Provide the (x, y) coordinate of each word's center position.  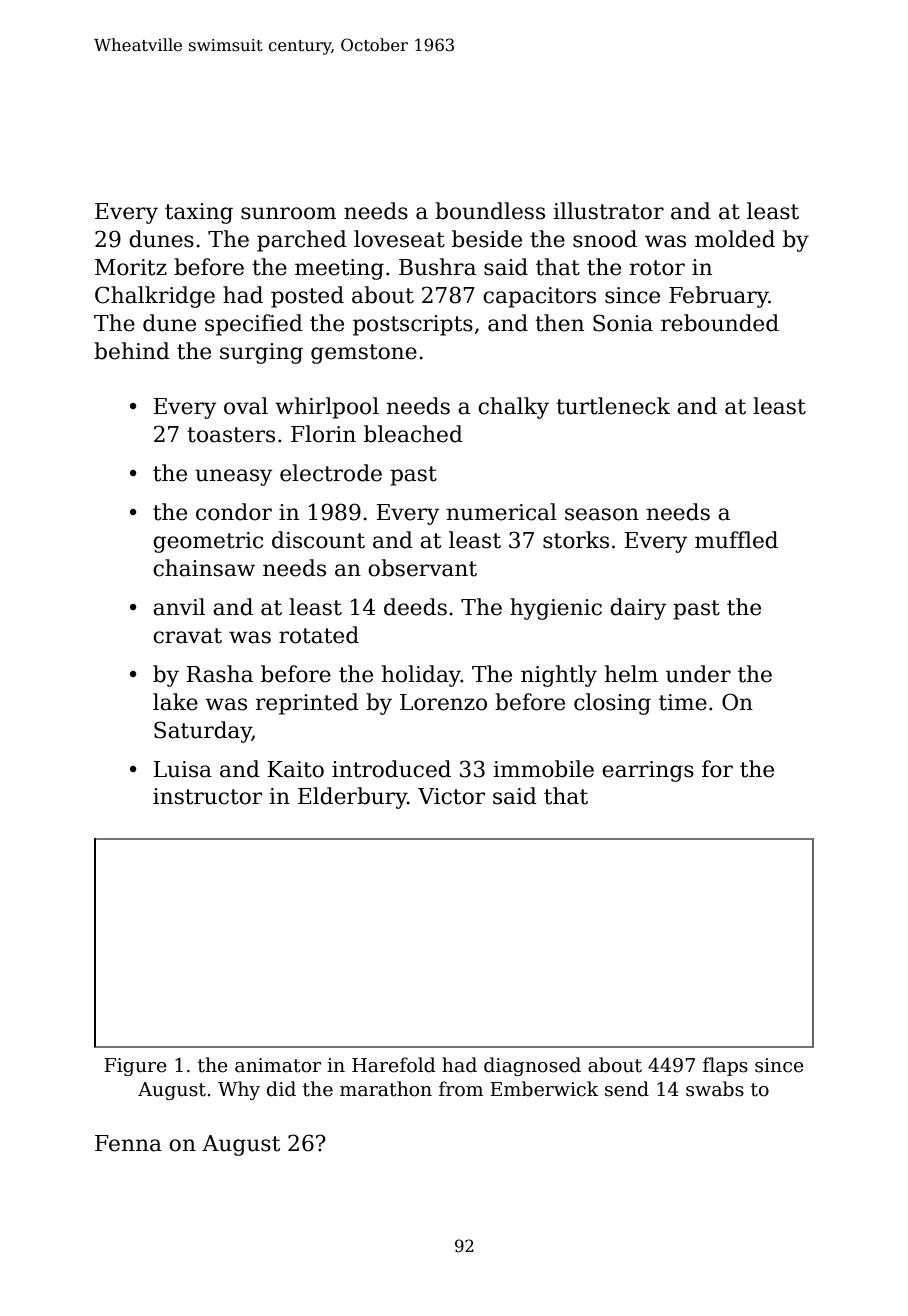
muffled (736, 540)
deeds (415, 607)
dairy (638, 609)
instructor (207, 796)
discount (318, 540)
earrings (648, 771)
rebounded (720, 323)
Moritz (131, 267)
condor (234, 512)
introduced (391, 769)
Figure (135, 1067)
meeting (339, 269)
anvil (179, 607)
